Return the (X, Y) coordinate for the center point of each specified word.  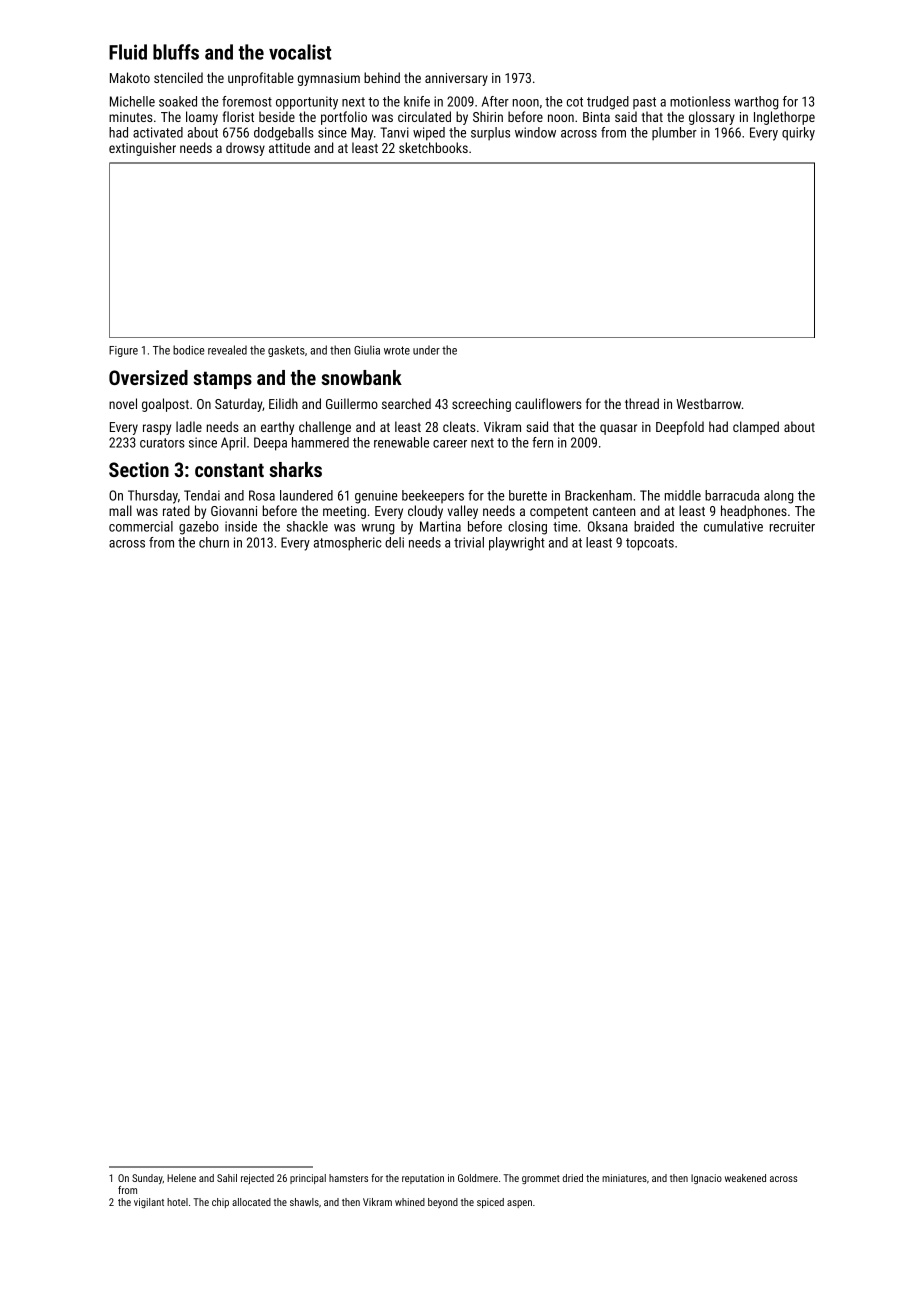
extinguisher (142, 149)
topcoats (650, 544)
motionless (700, 101)
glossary (712, 118)
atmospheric (347, 544)
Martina (440, 526)
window (535, 132)
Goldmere (478, 1178)
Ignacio (706, 1179)
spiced (490, 1203)
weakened (745, 1178)
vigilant (149, 1203)
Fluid (128, 52)
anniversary (456, 79)
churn (214, 542)
